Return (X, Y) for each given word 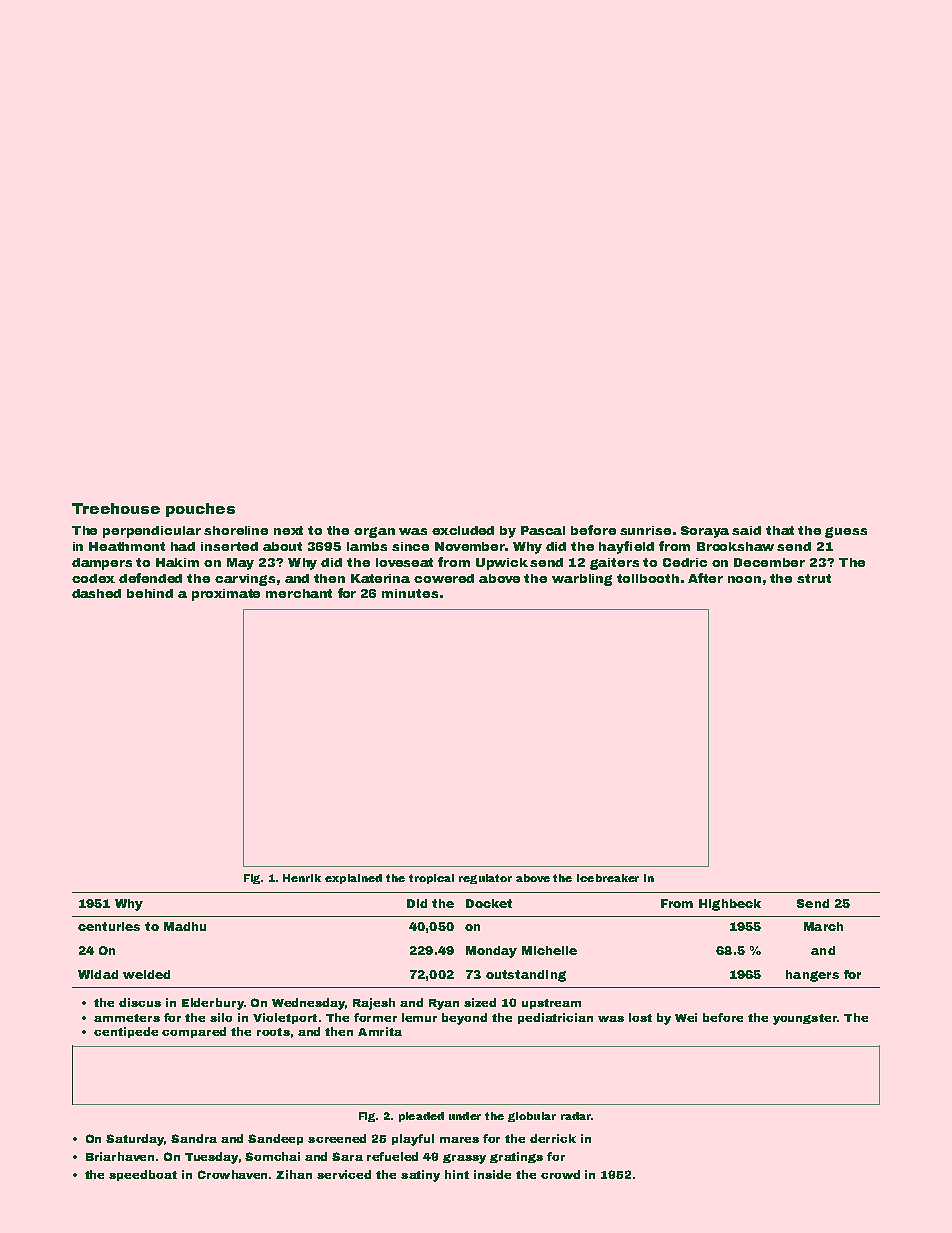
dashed (96, 593)
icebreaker (608, 878)
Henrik (302, 878)
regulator (485, 879)
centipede (126, 1032)
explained (353, 879)
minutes (410, 593)
